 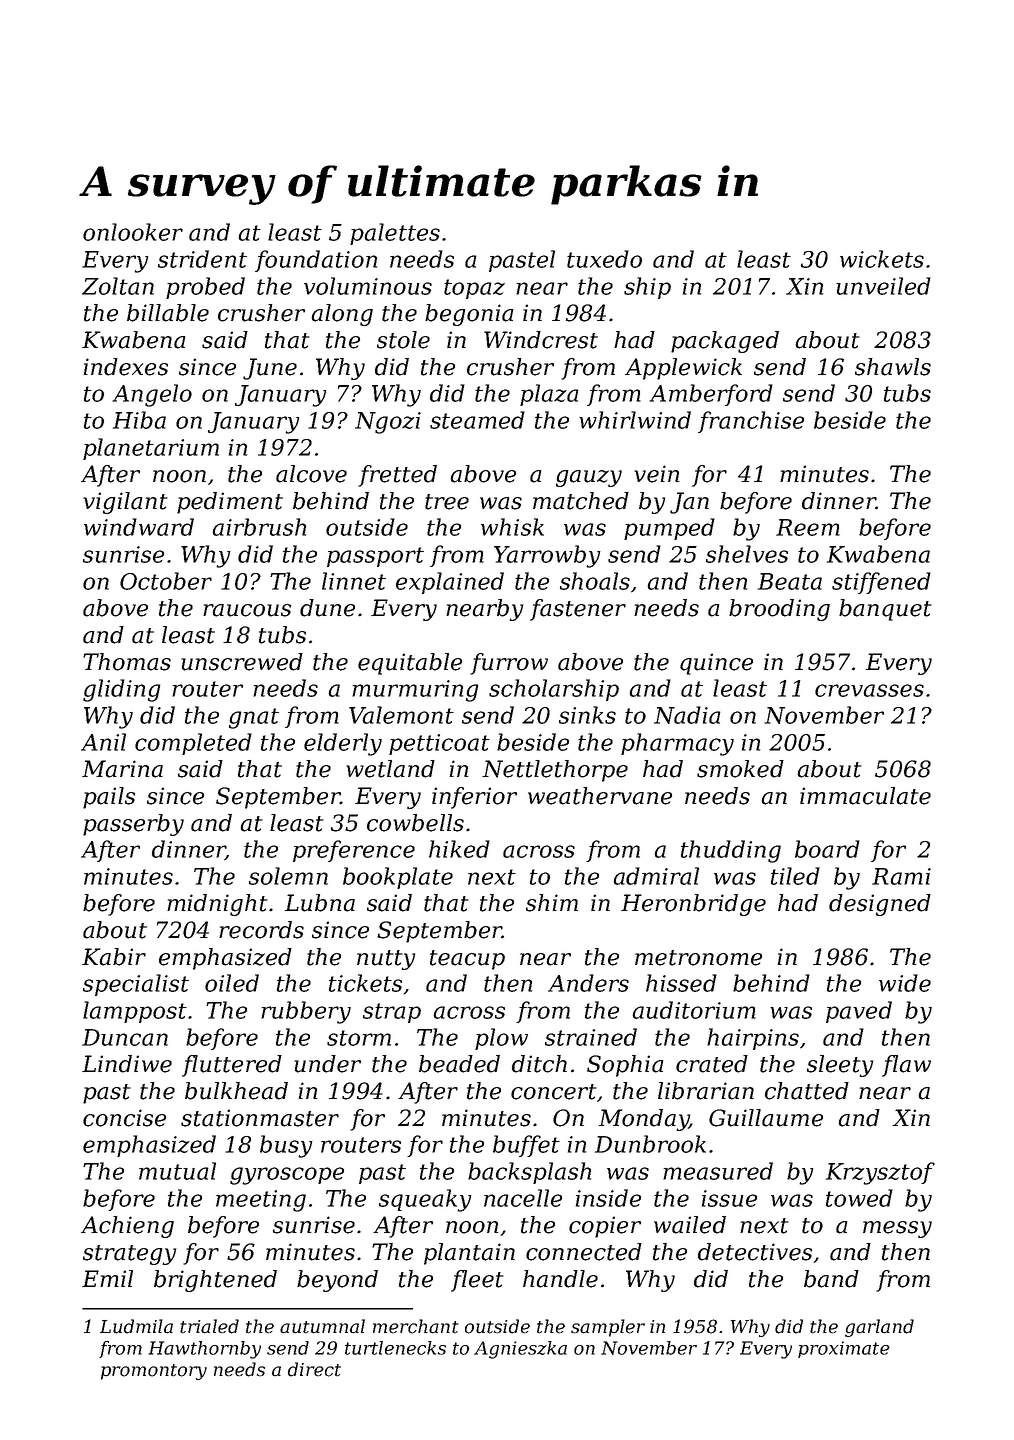 I want to click on garland, so click(x=879, y=1328).
